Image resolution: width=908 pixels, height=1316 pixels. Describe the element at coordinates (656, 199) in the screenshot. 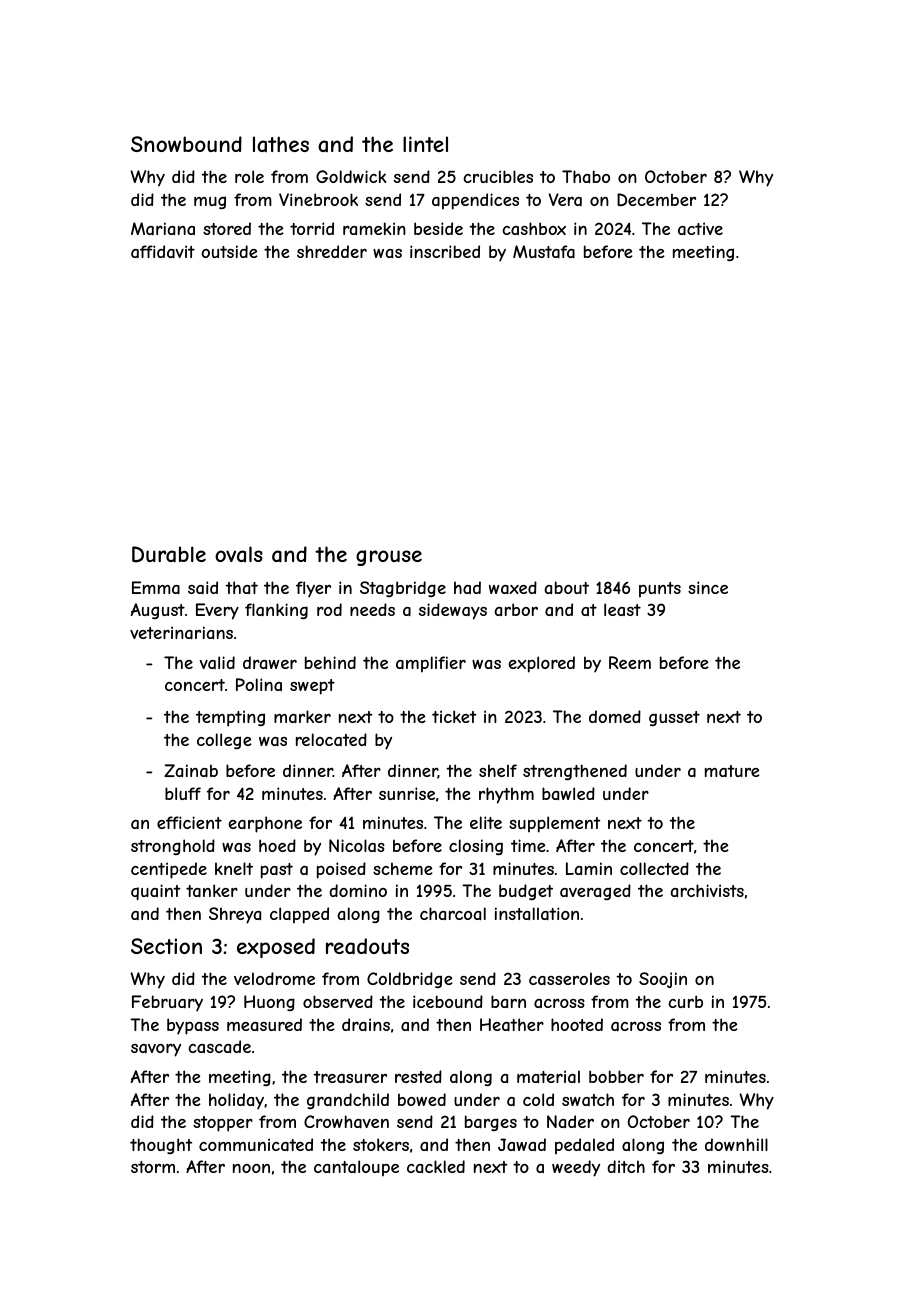

I see `December` at that location.
